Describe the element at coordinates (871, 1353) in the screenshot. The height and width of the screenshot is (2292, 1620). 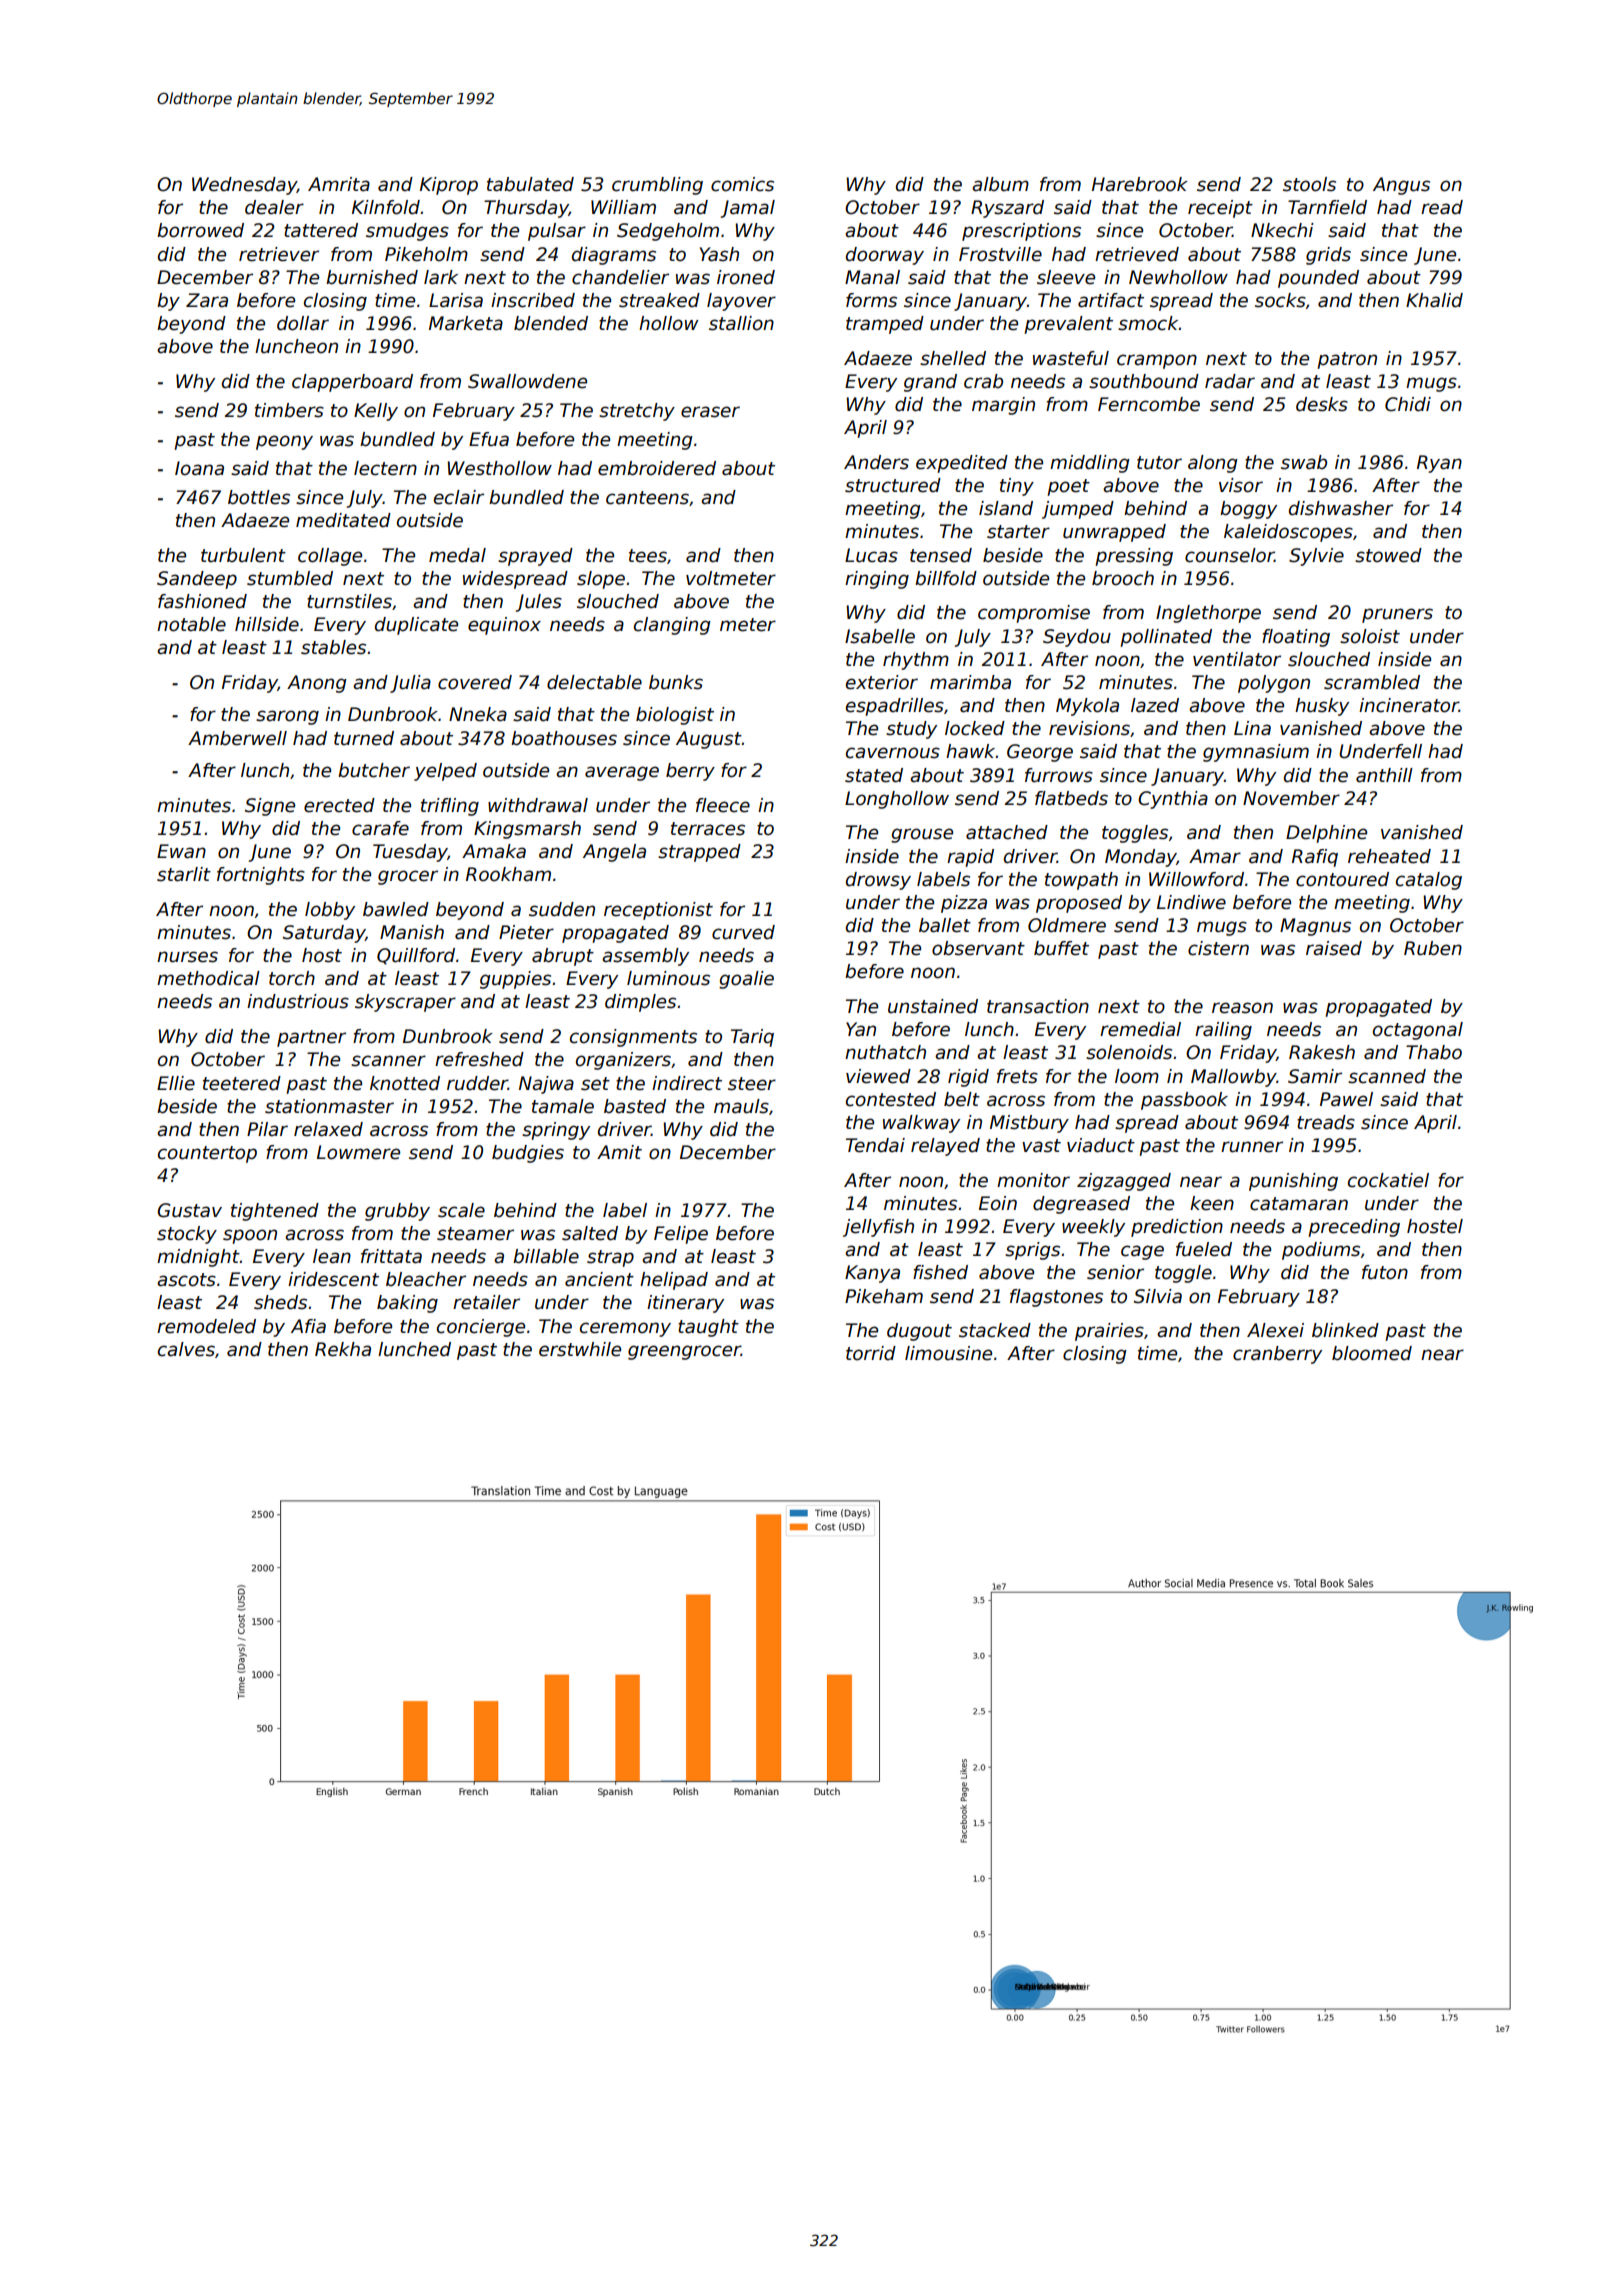
I see `torrid` at that location.
